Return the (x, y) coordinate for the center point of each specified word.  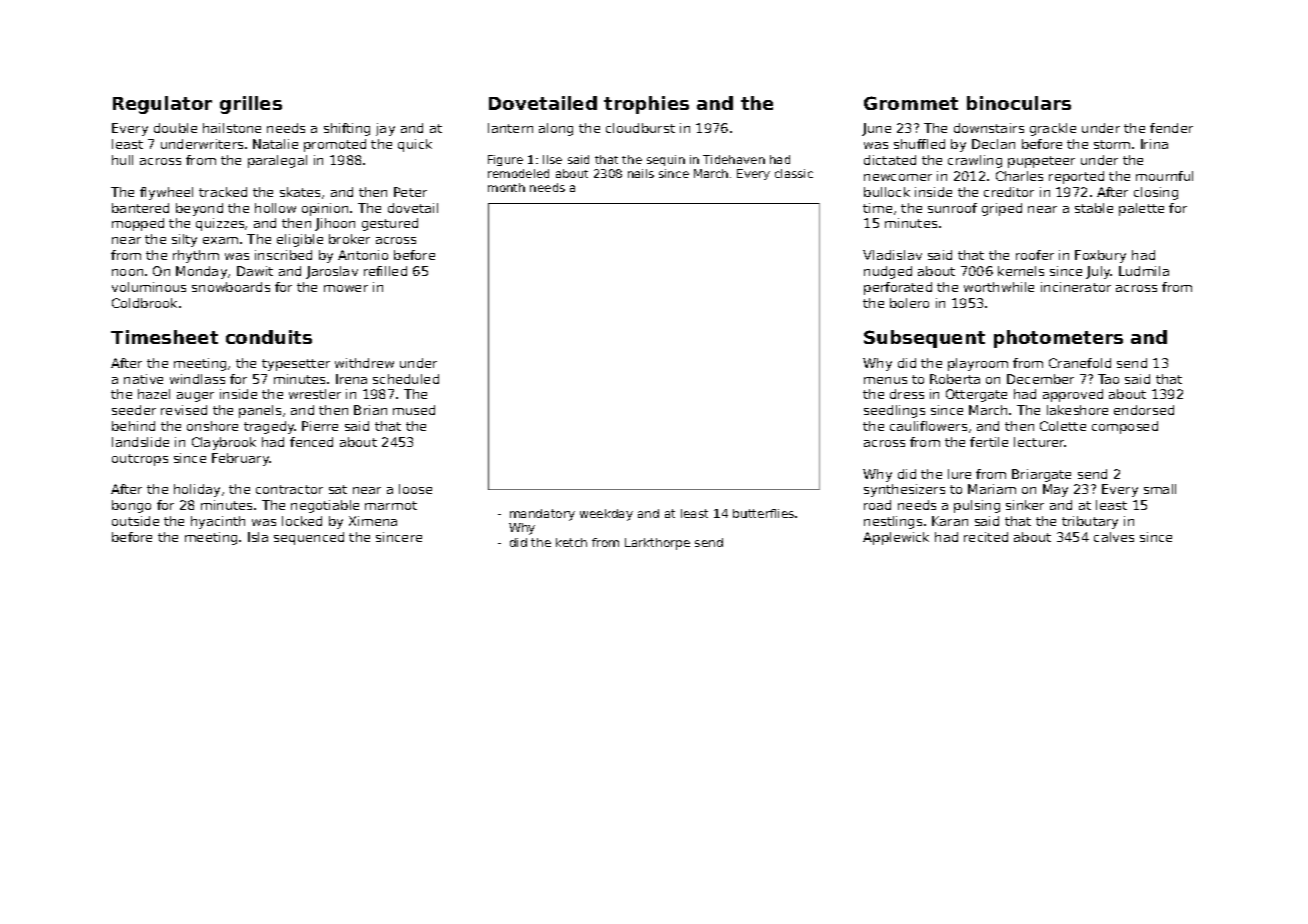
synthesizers (904, 490)
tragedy (269, 427)
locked (302, 521)
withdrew (364, 363)
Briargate (1041, 475)
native (143, 379)
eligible (300, 240)
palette (1141, 209)
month (506, 187)
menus (885, 380)
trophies (646, 105)
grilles (251, 105)
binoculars (1019, 103)
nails (641, 173)
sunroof (952, 208)
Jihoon (335, 224)
